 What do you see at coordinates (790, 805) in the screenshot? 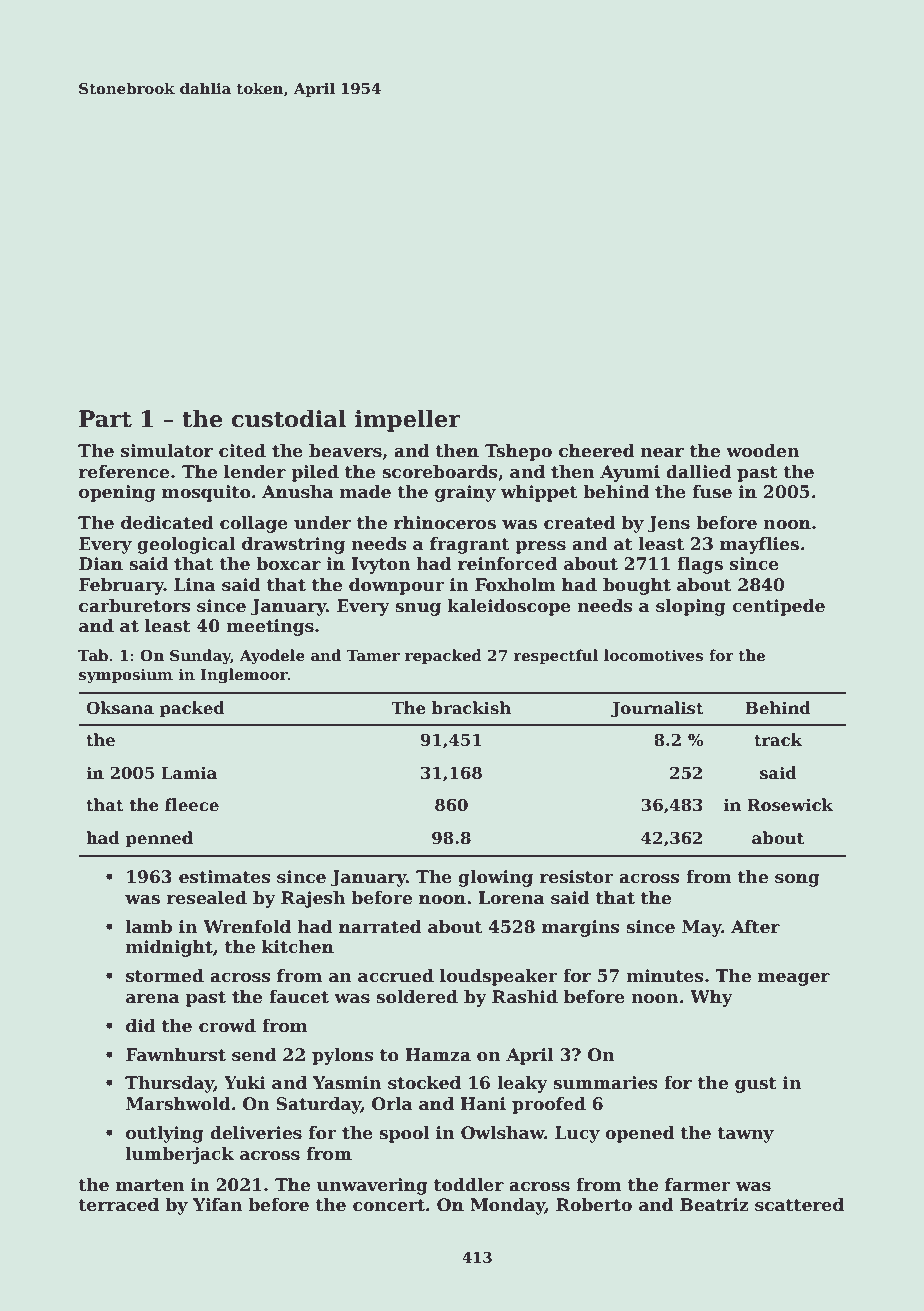
I see `Rosewick` at bounding box center [790, 805].
